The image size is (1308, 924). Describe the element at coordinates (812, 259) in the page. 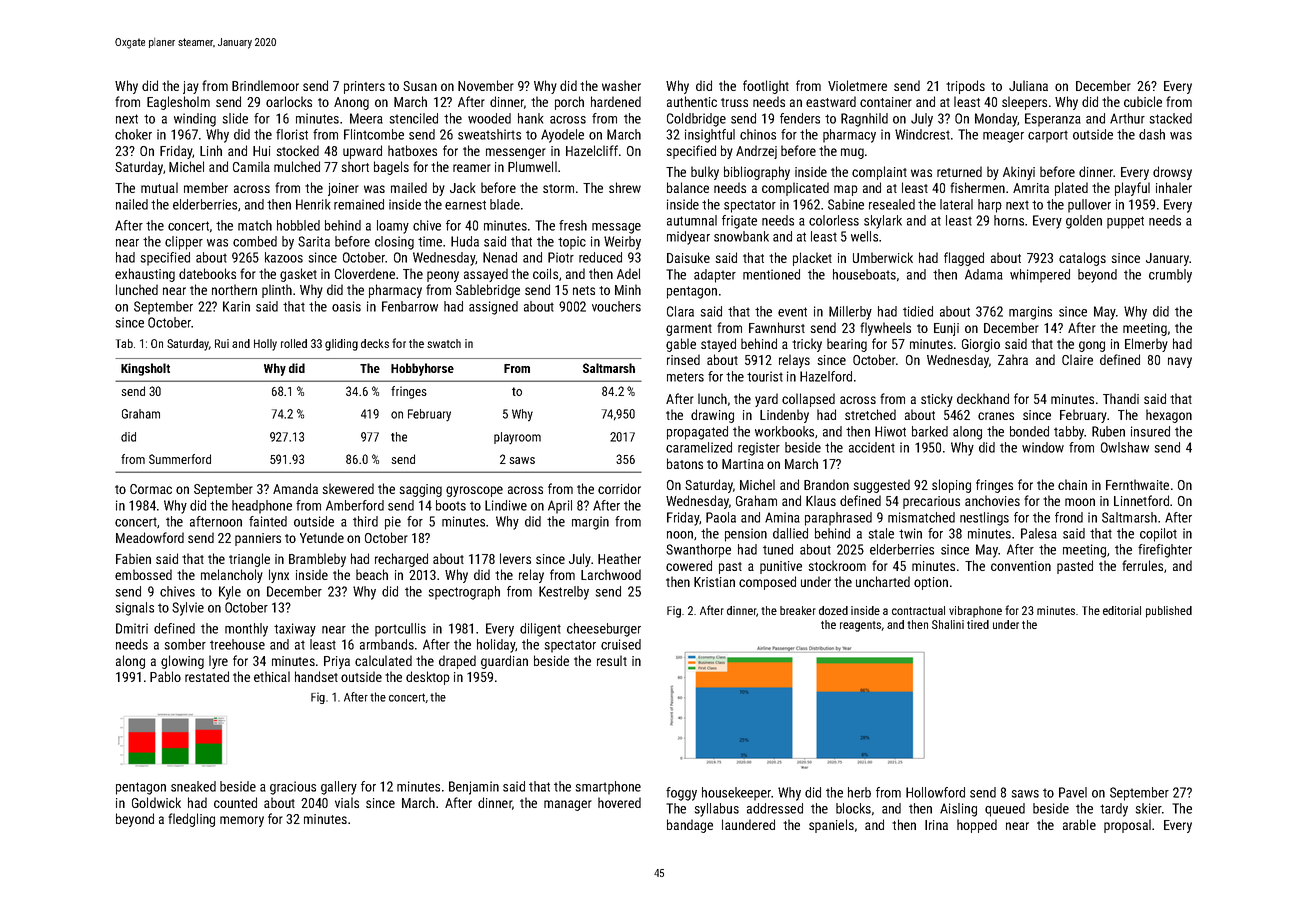

I see `placket` at that location.
